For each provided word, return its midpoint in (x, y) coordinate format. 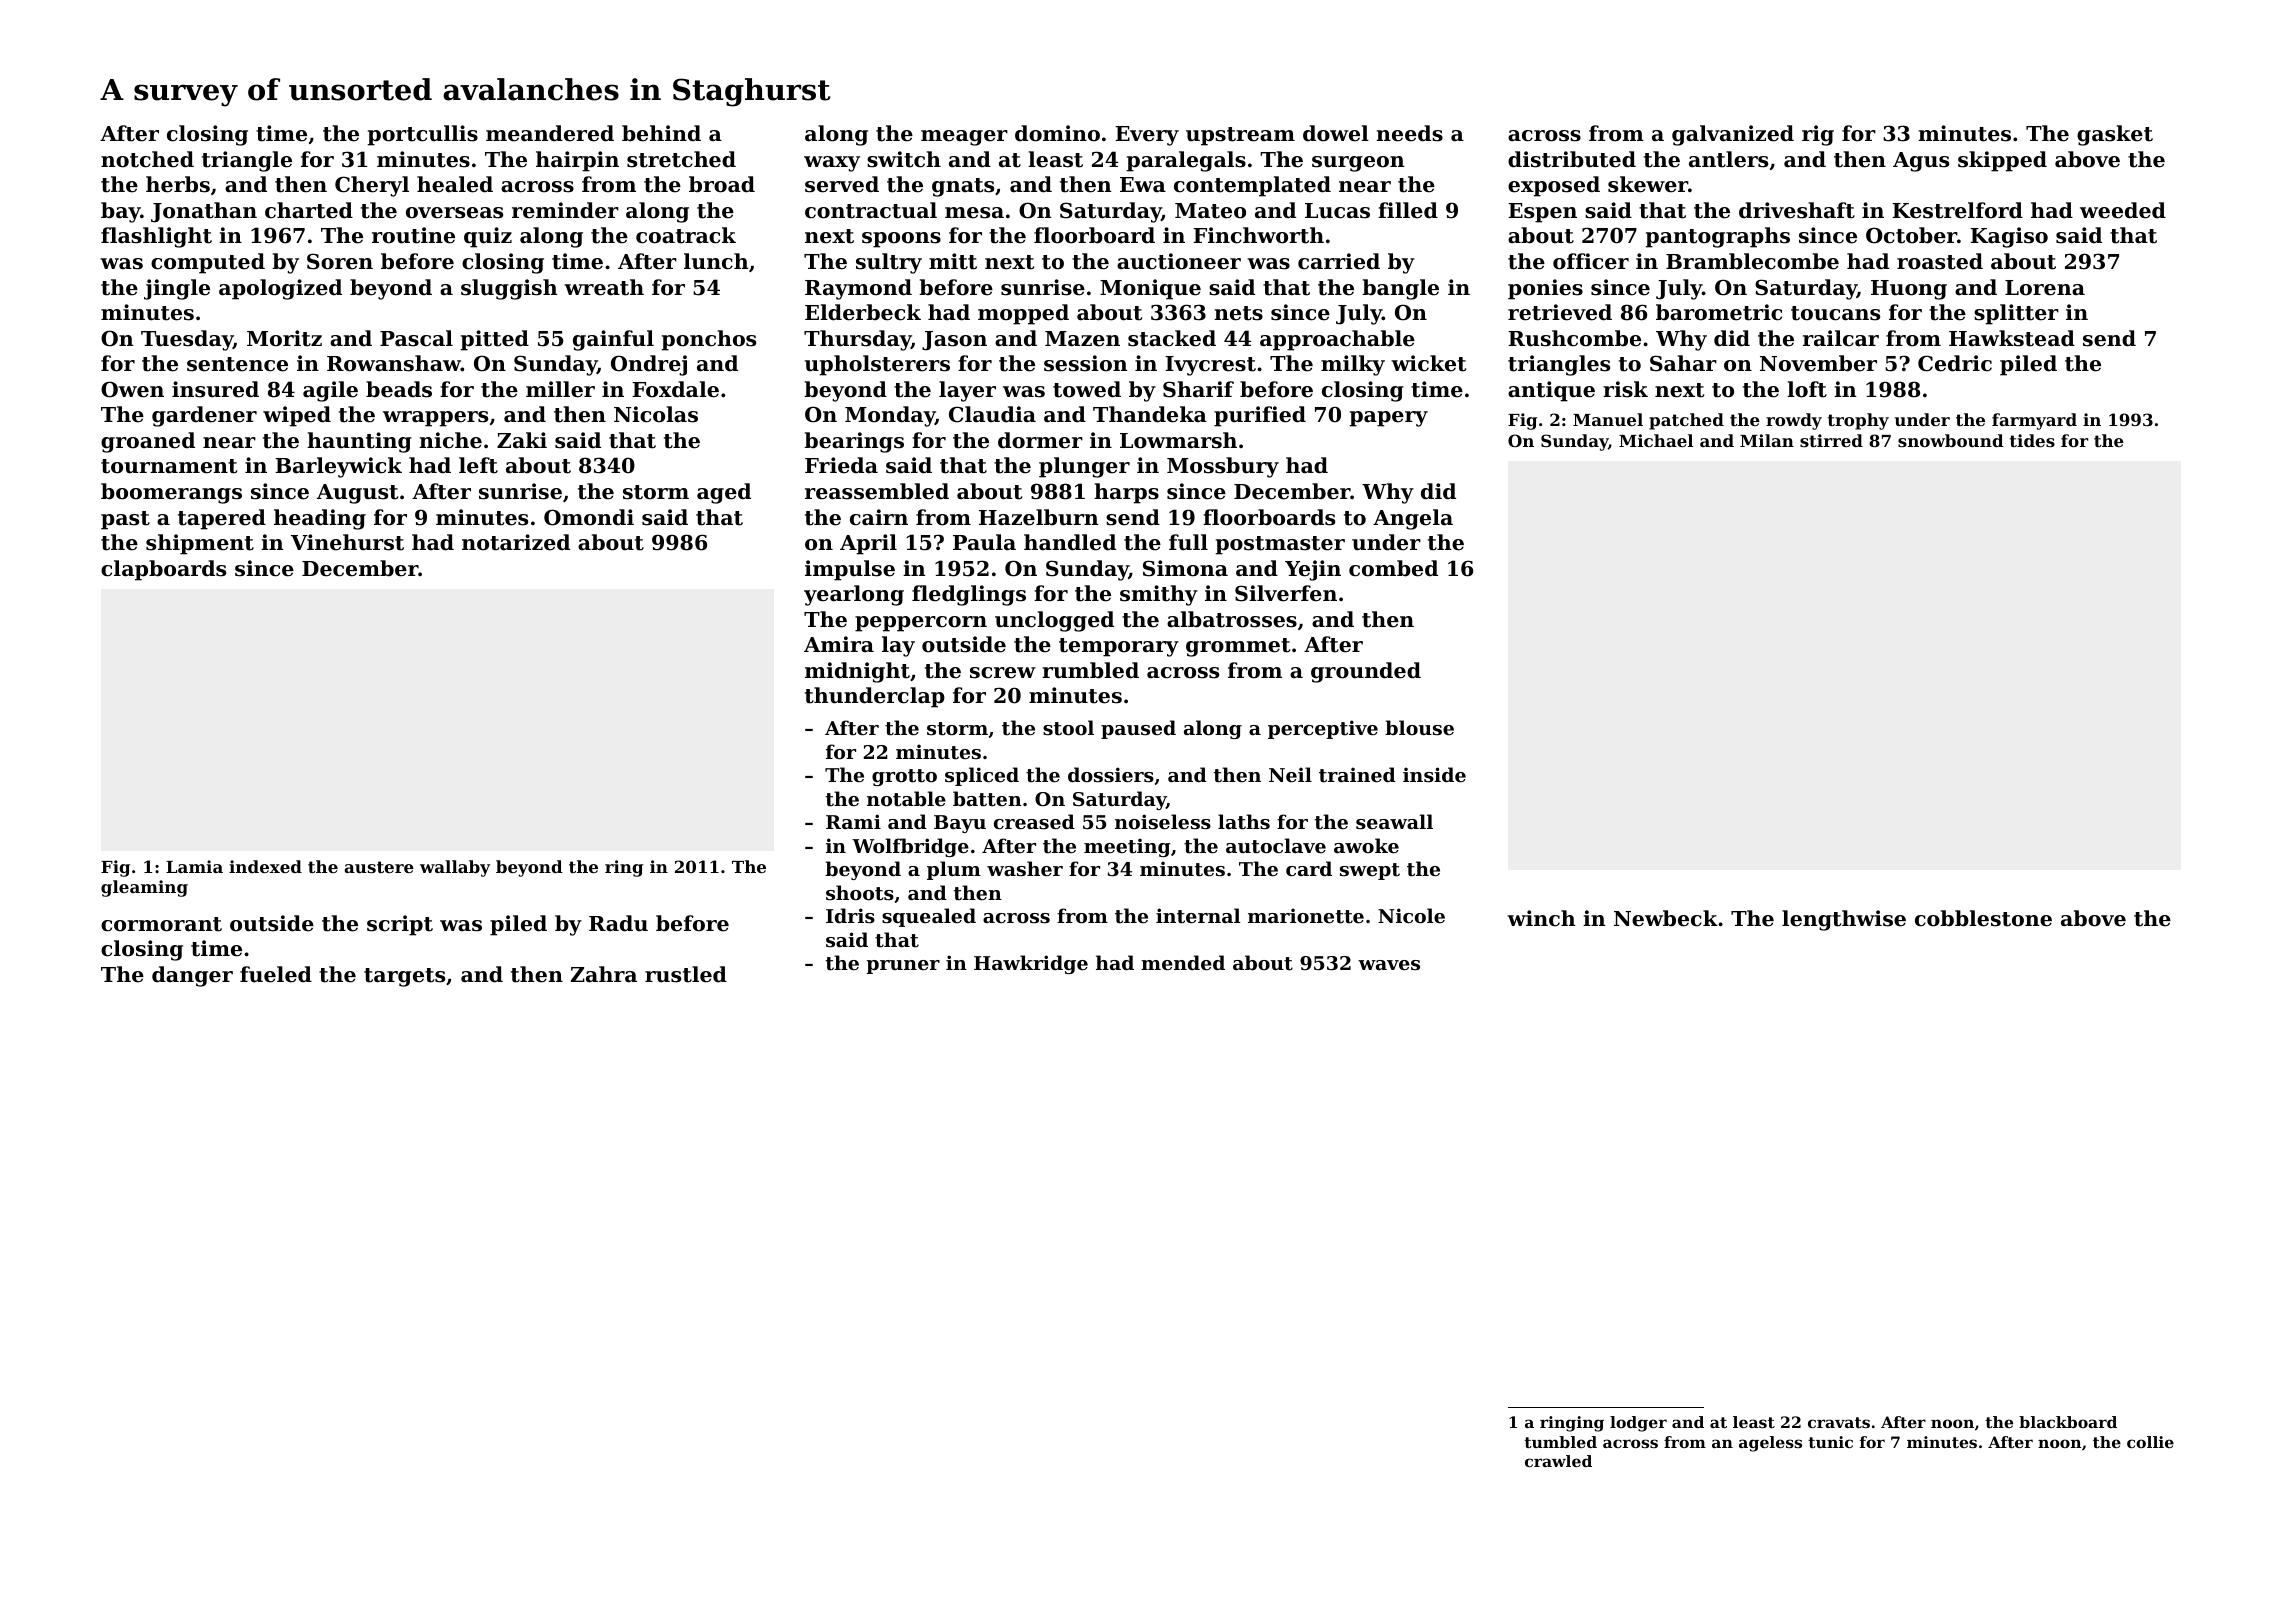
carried (1339, 261)
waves (1389, 965)
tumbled (1560, 1442)
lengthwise (1844, 920)
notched (147, 159)
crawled (1558, 1461)
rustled (686, 974)
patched (1686, 421)
